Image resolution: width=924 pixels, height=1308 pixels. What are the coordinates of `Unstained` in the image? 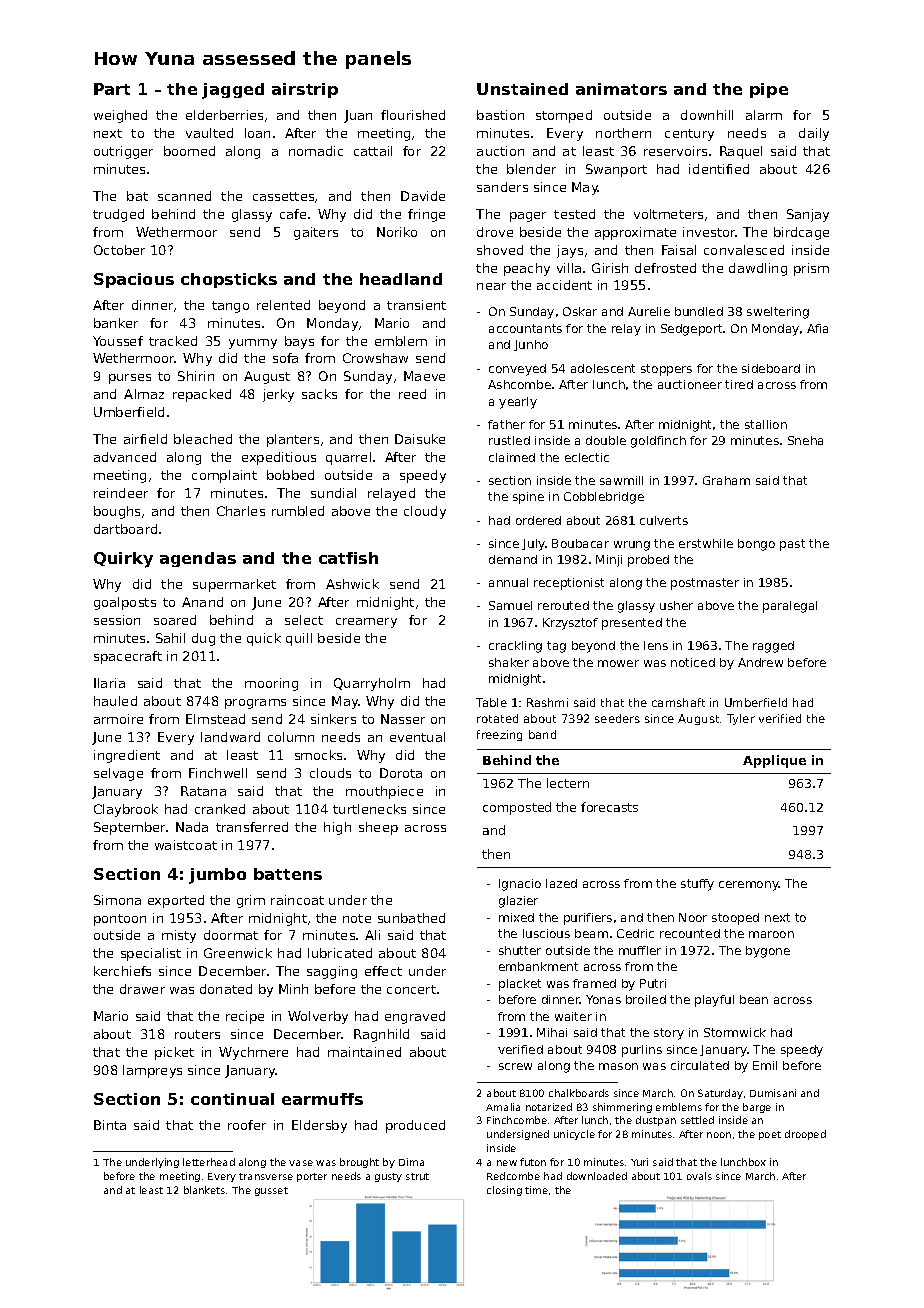 It's located at (522, 89).
